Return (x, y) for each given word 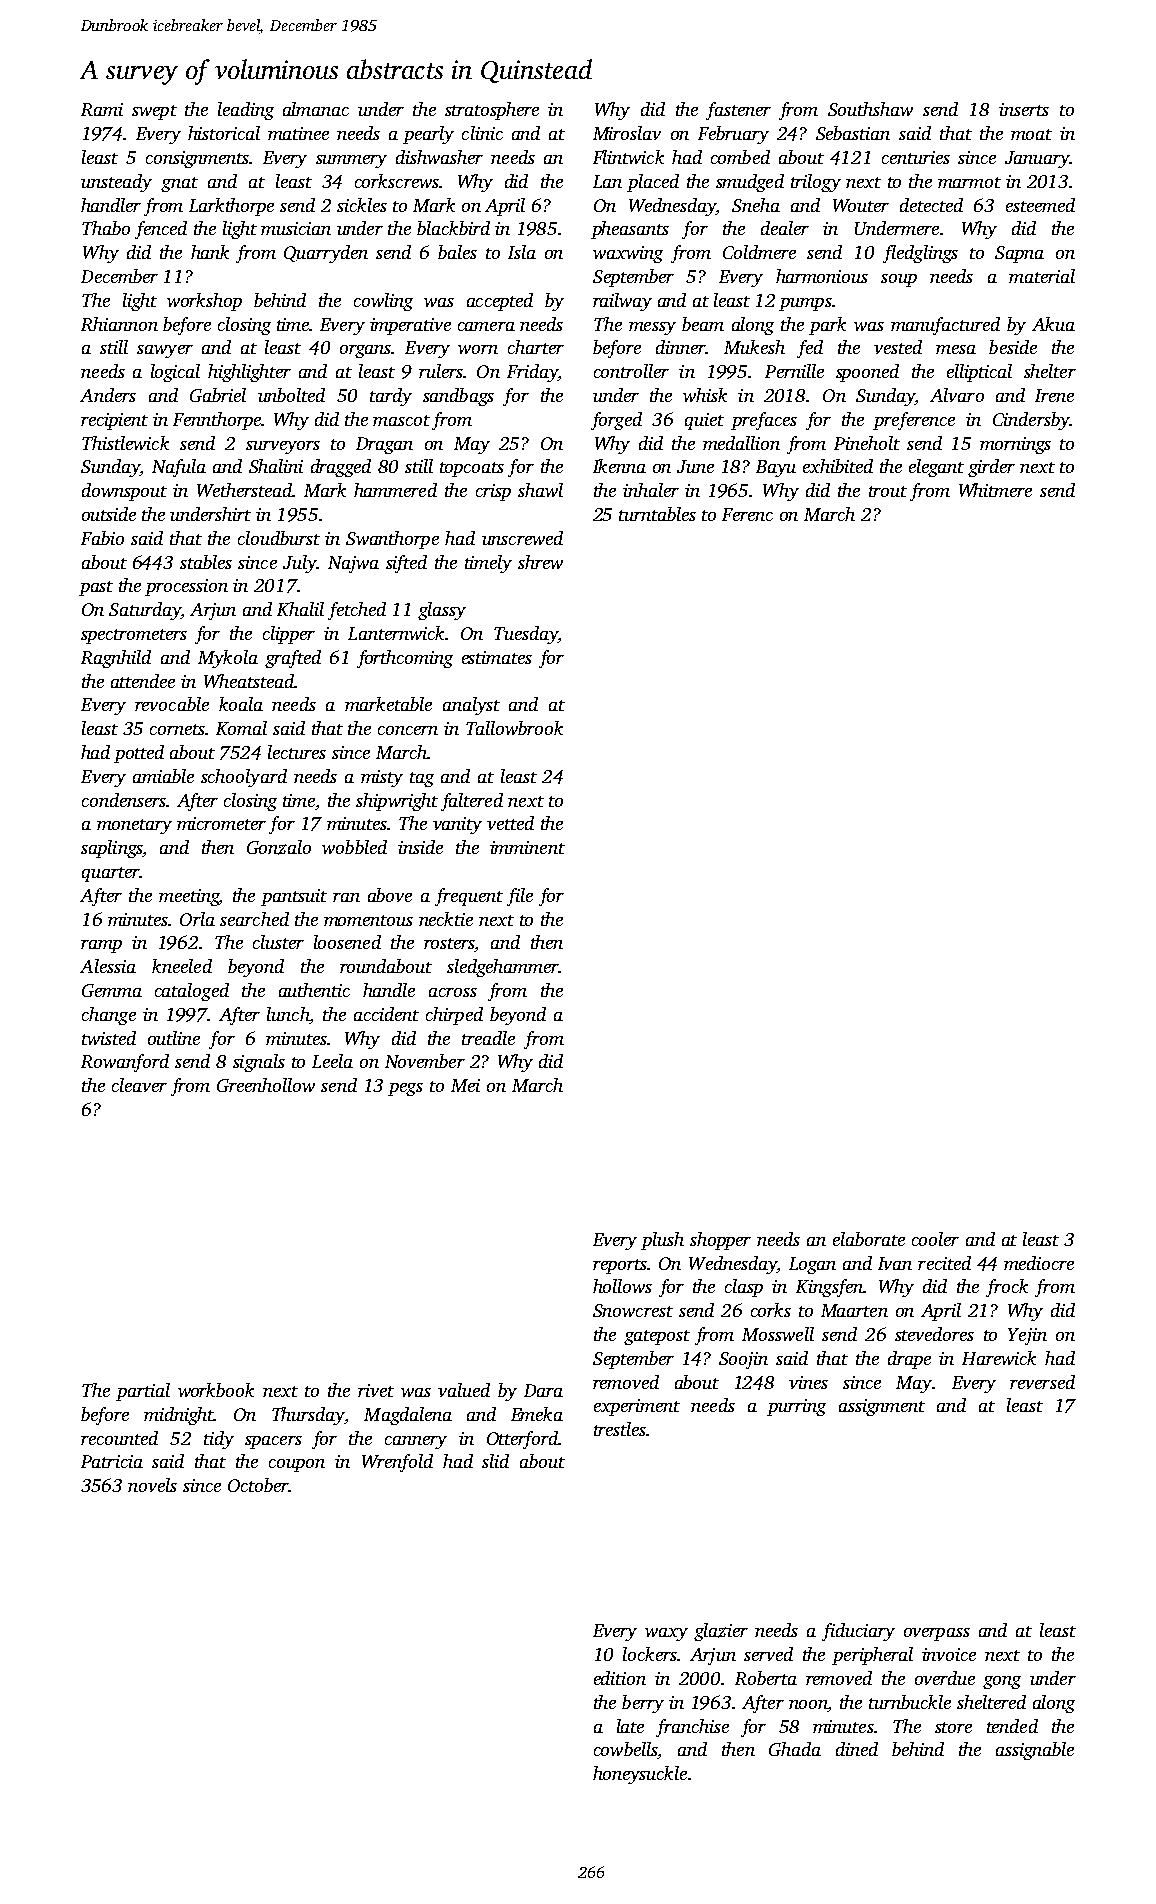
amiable (163, 776)
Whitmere (995, 490)
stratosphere (492, 111)
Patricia (112, 1461)
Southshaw (870, 109)
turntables (657, 514)
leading (246, 111)
